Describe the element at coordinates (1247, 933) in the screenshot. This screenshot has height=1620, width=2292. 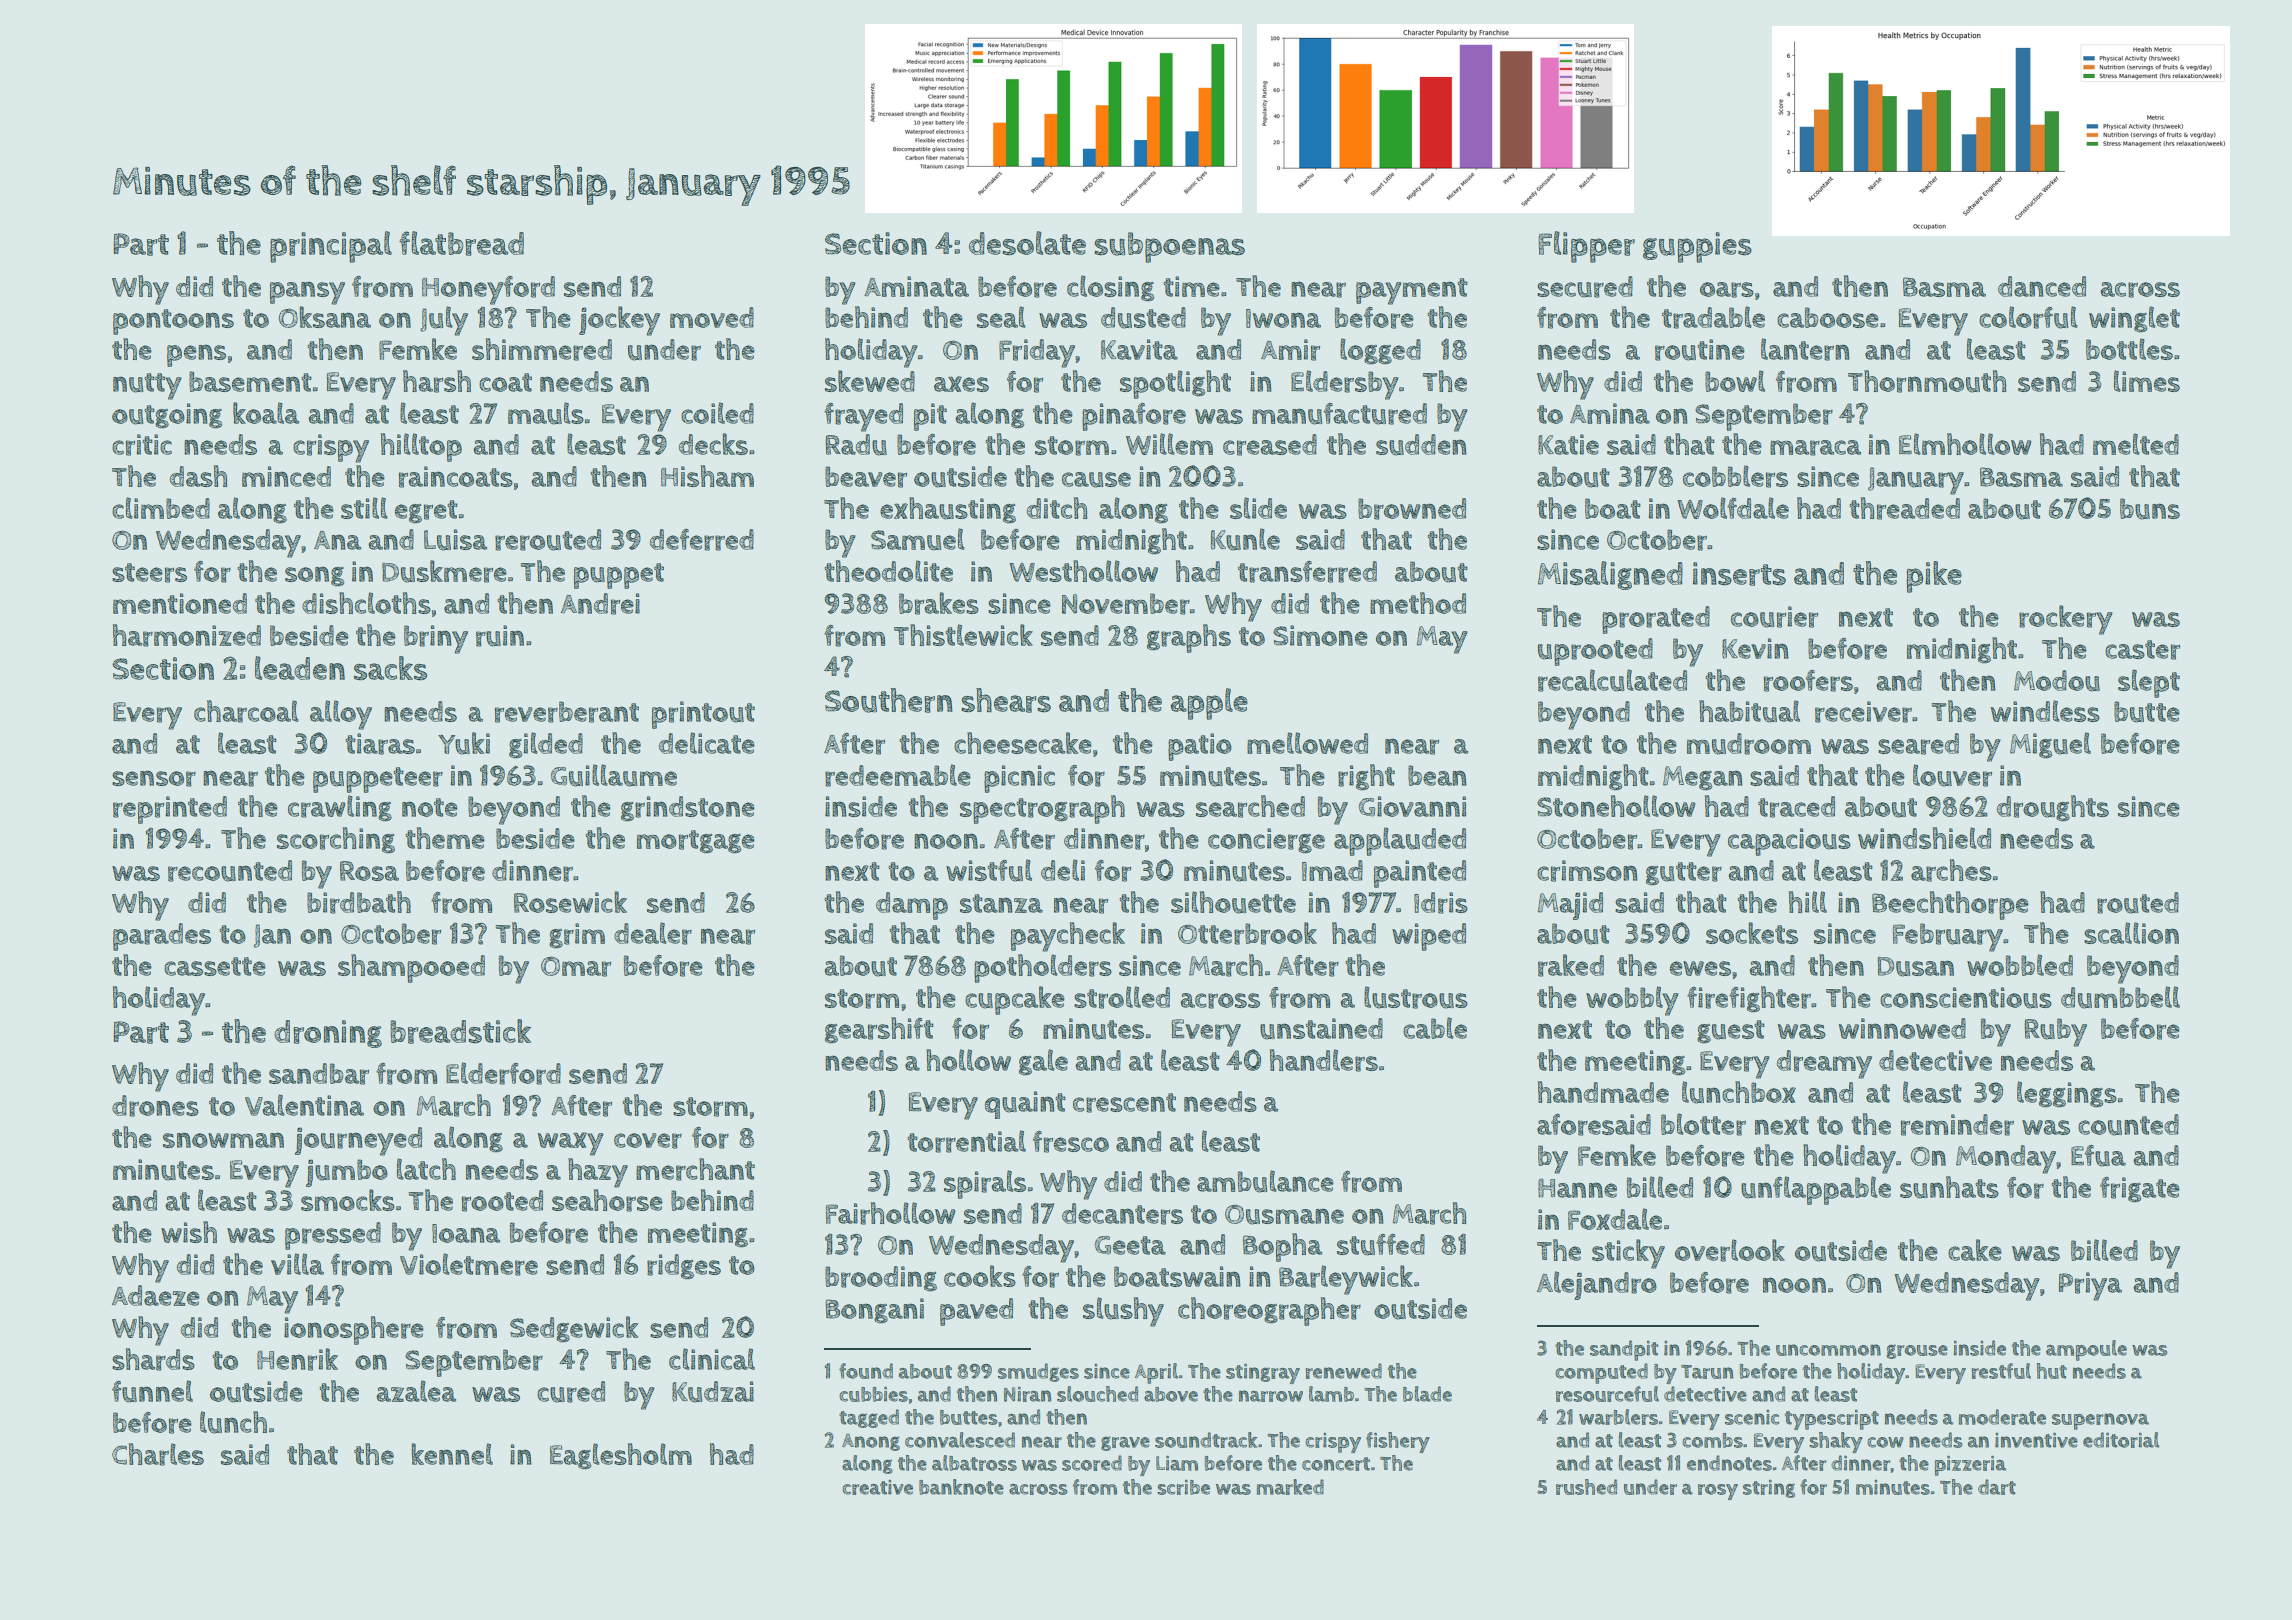
I see `Otterbrook` at that location.
